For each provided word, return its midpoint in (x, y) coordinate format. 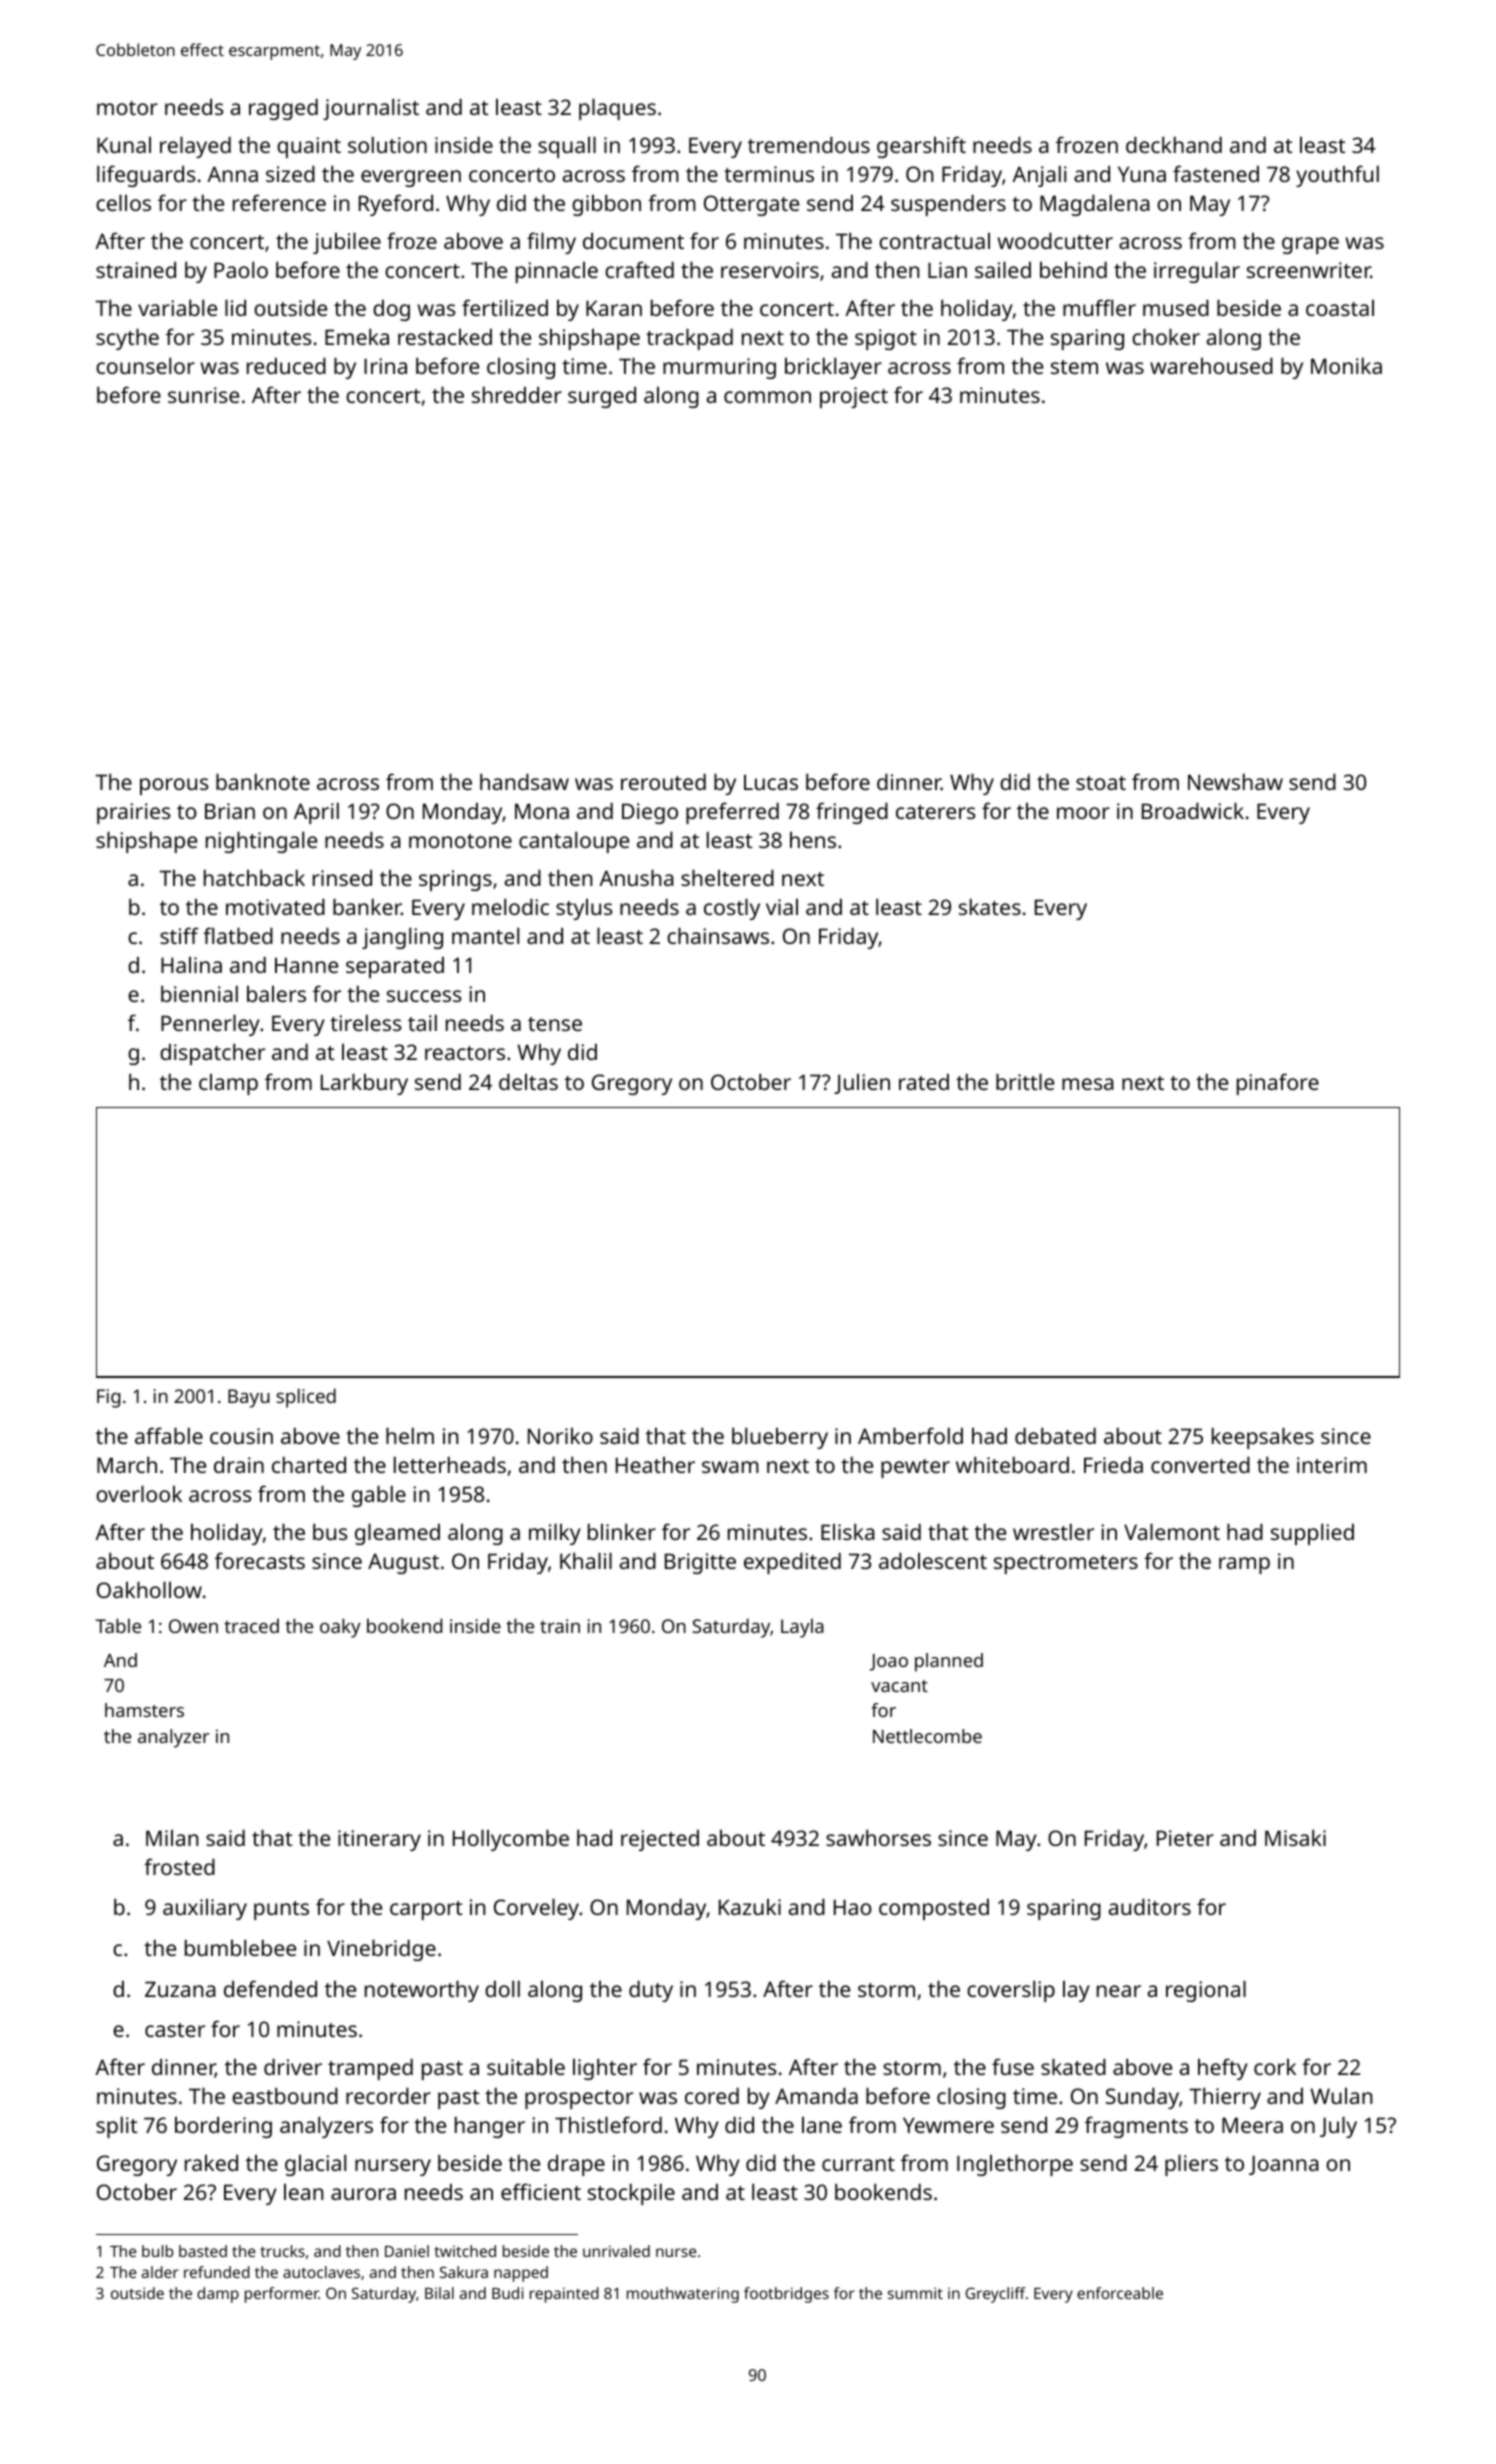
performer (282, 2295)
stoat (1101, 783)
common (767, 397)
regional (1206, 1991)
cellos (123, 202)
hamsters (144, 1710)
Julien (862, 1084)
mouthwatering (683, 2295)
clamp (228, 1084)
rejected (660, 1840)
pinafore (1278, 1084)
